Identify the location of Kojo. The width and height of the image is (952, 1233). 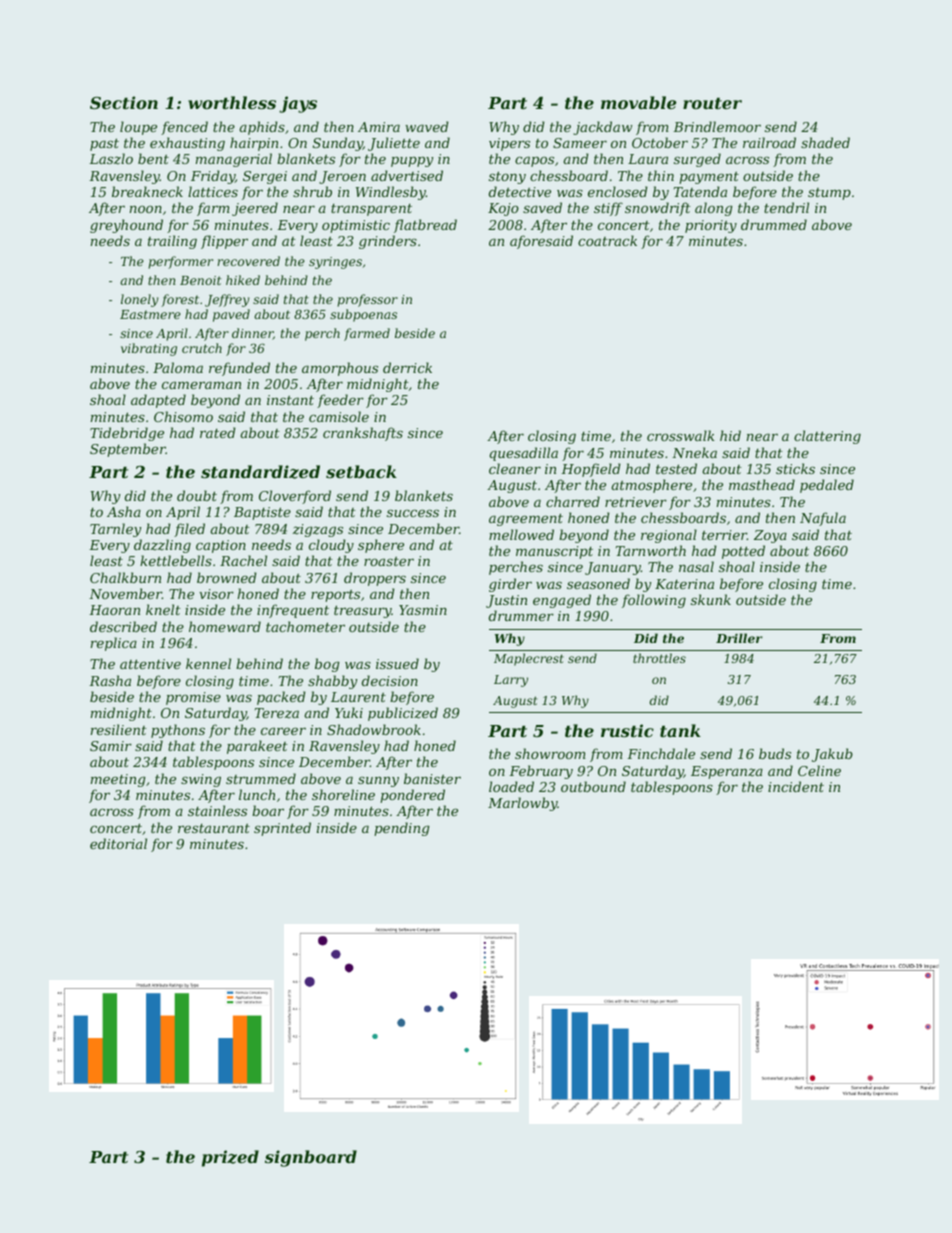
(503, 209).
